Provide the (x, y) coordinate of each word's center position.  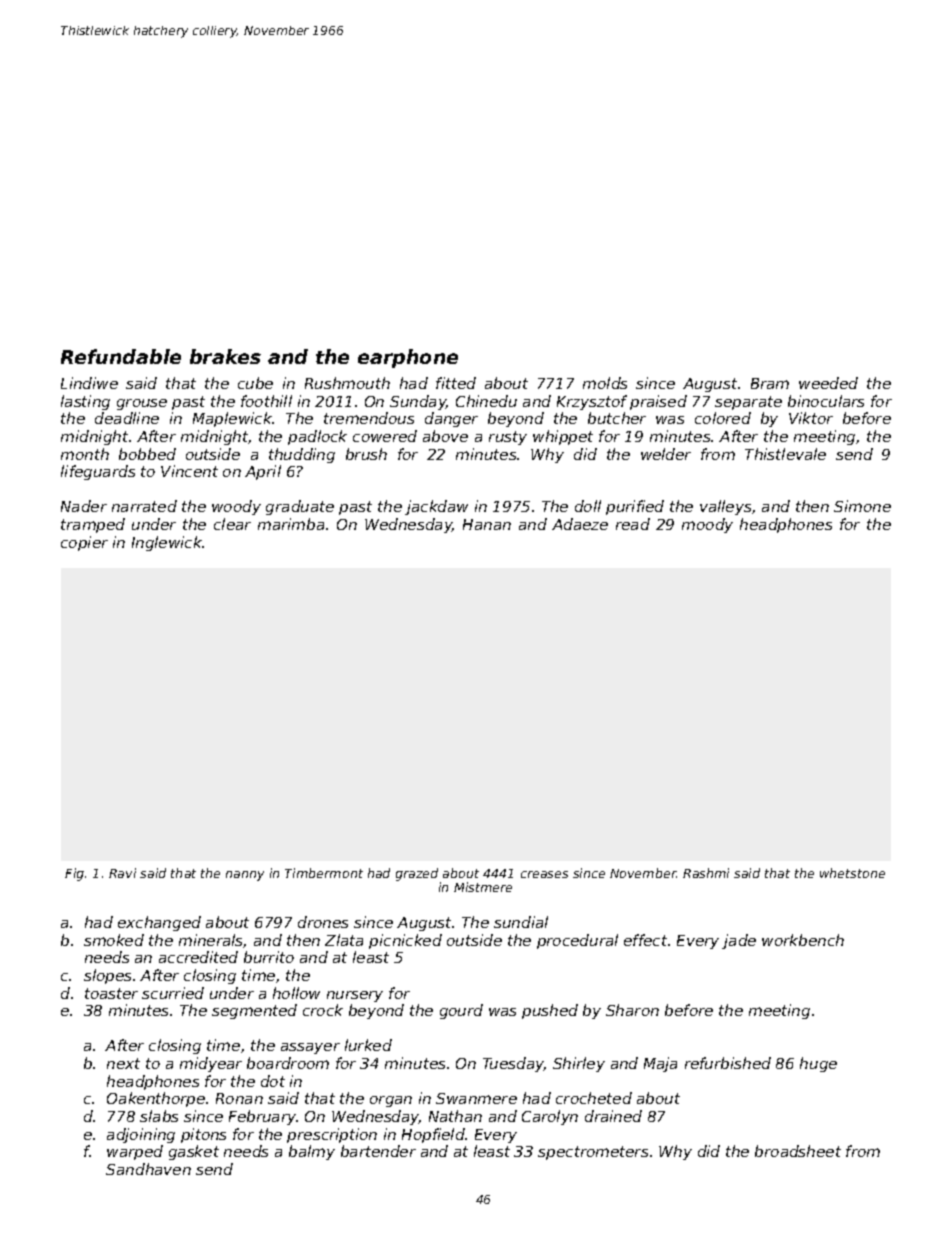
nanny (245, 876)
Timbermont (324, 873)
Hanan (487, 524)
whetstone (852, 873)
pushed (550, 1011)
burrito (269, 957)
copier (84, 543)
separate (748, 403)
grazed (417, 874)
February (262, 1117)
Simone (862, 506)
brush (366, 454)
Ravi (122, 873)
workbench (803, 940)
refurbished (728, 1063)
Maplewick (232, 419)
